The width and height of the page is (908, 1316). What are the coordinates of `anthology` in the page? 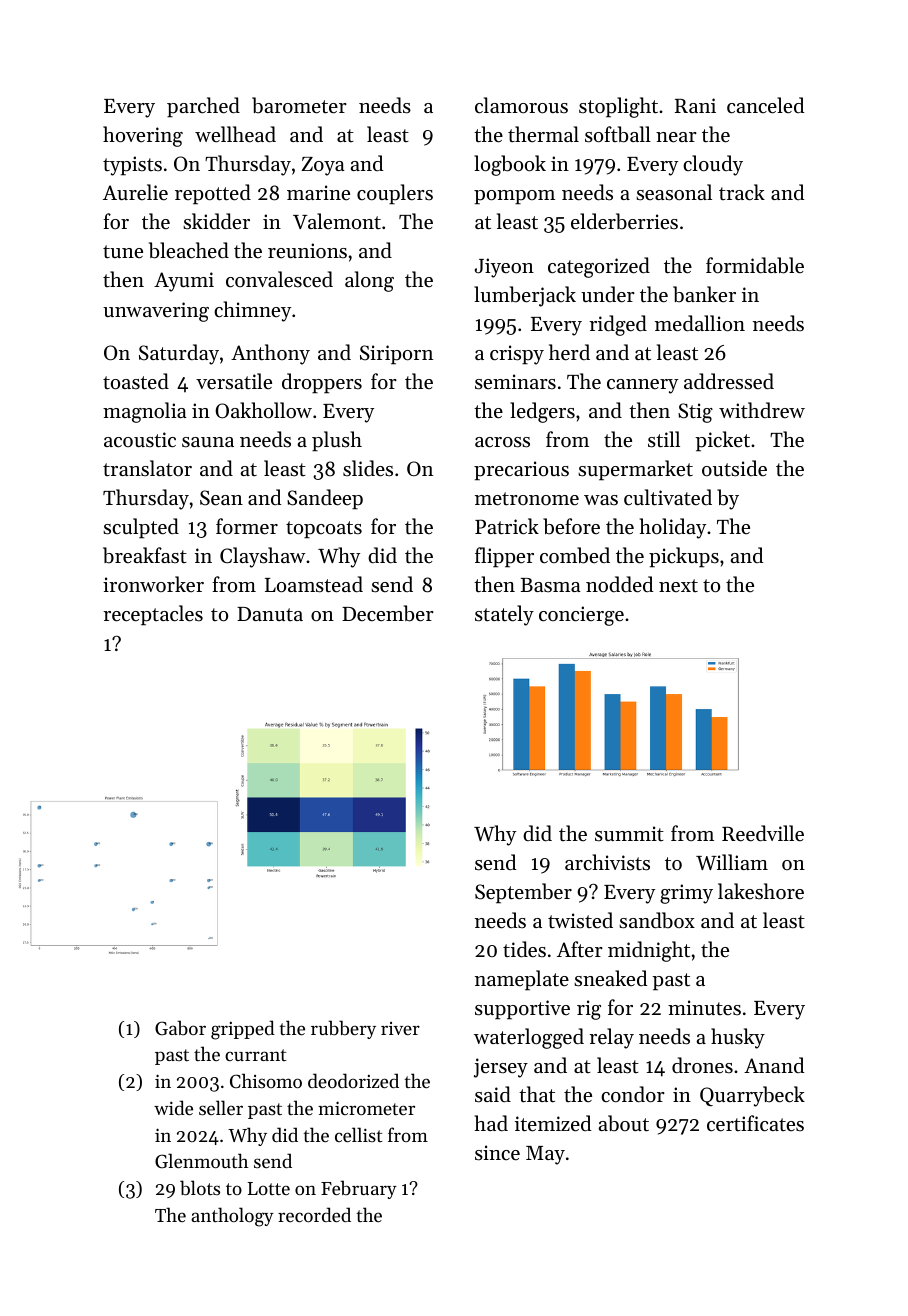 It's located at (232, 1217).
